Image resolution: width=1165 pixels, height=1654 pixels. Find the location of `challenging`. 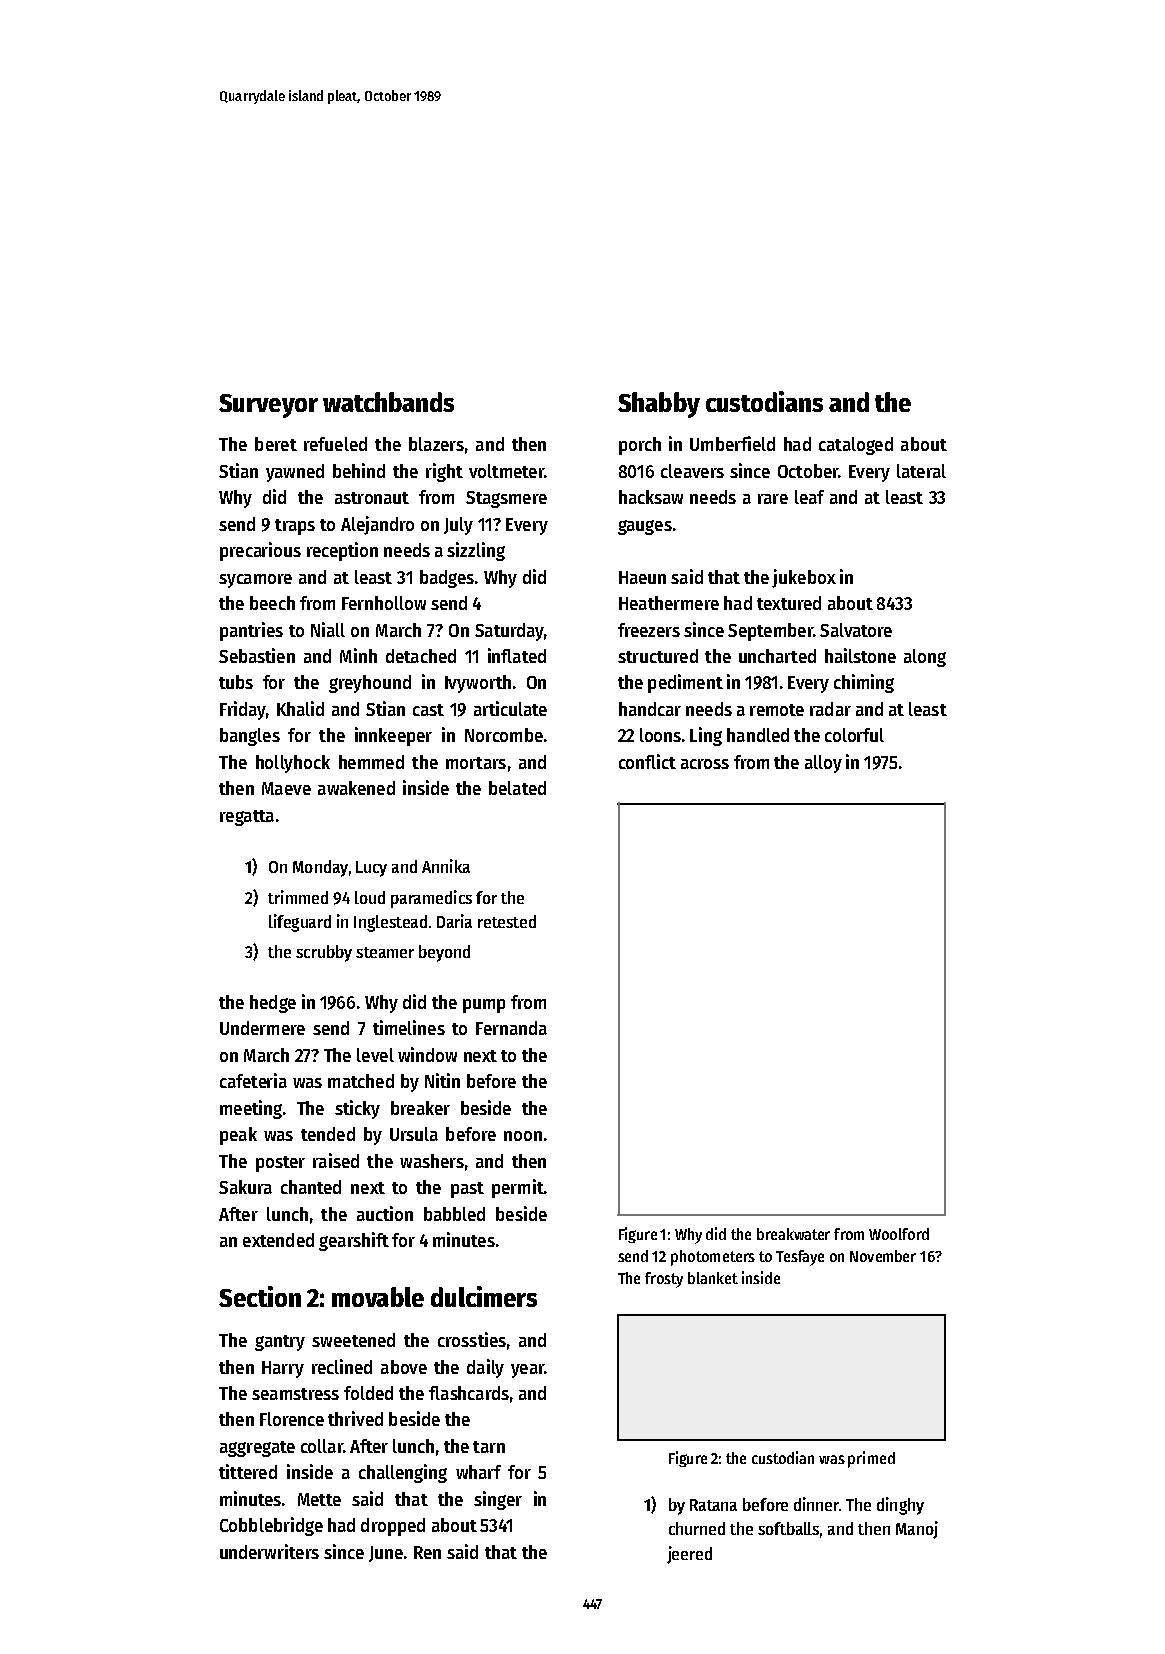

challenging is located at coordinates (403, 1473).
